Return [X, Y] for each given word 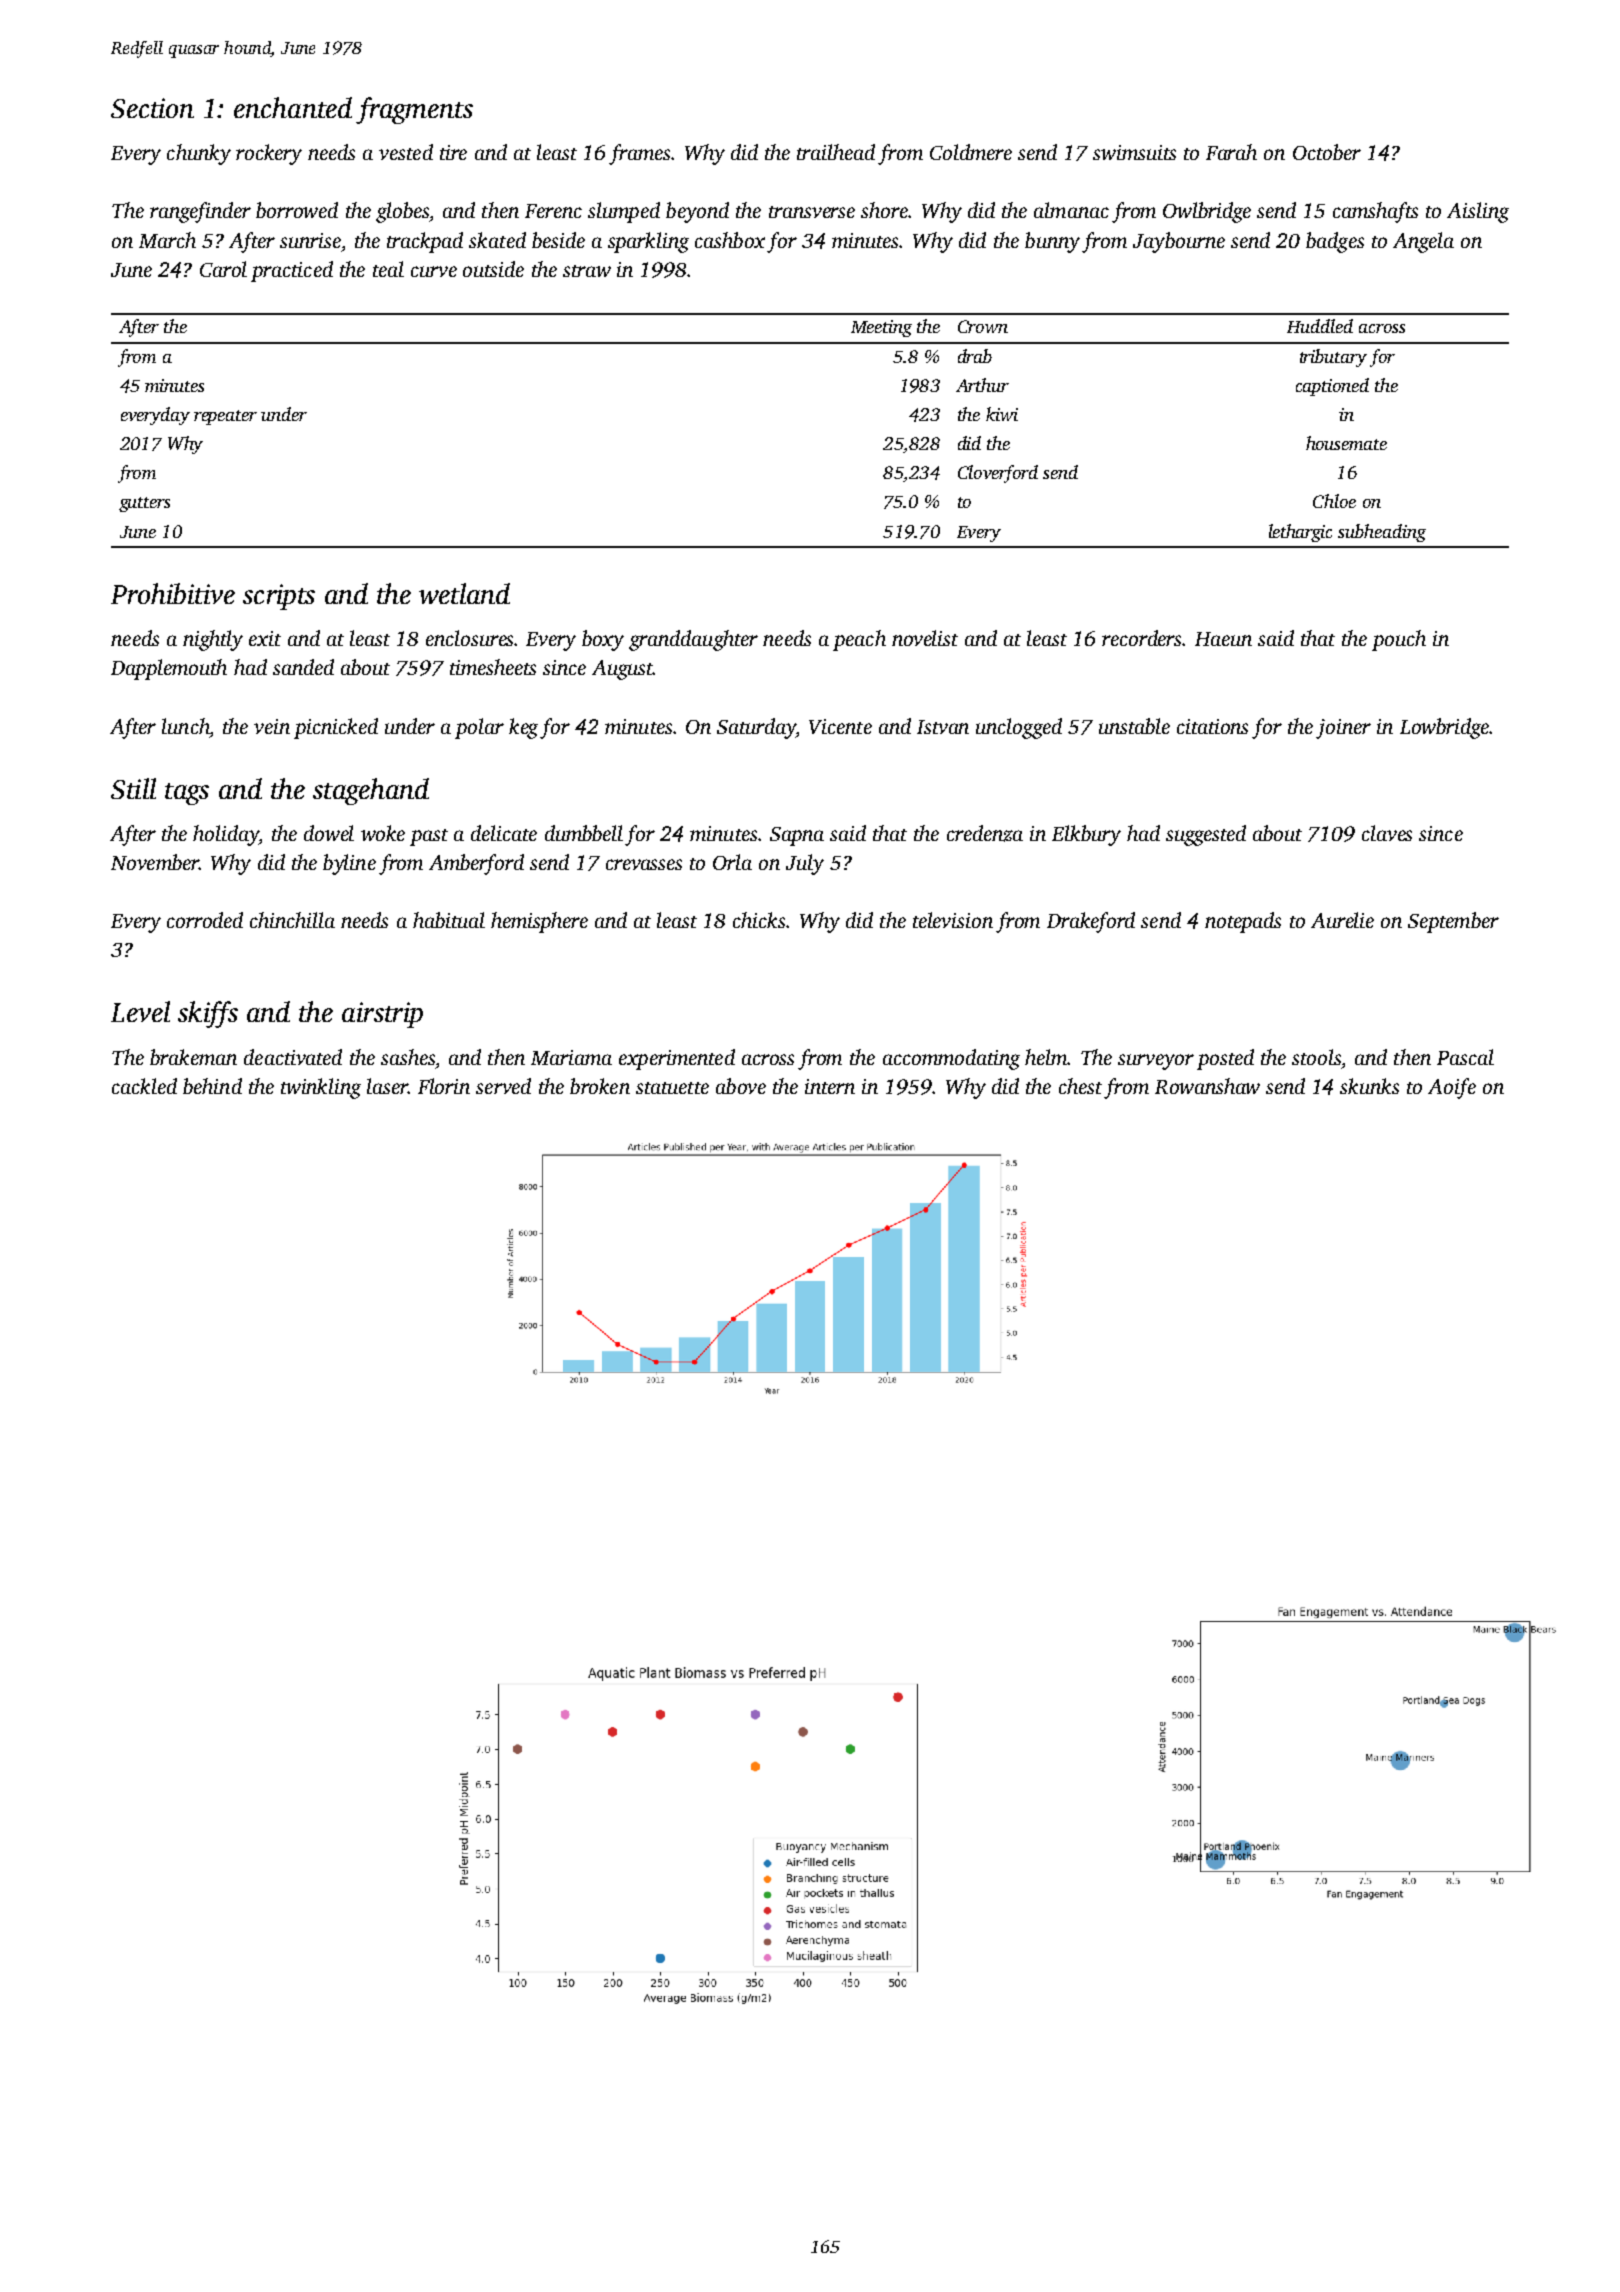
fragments [414, 110]
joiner [1343, 729]
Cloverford [998, 474]
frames [639, 154]
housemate [1346, 443]
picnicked [336, 728]
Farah [1231, 152]
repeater [225, 417]
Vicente [840, 726]
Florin [444, 1086]
